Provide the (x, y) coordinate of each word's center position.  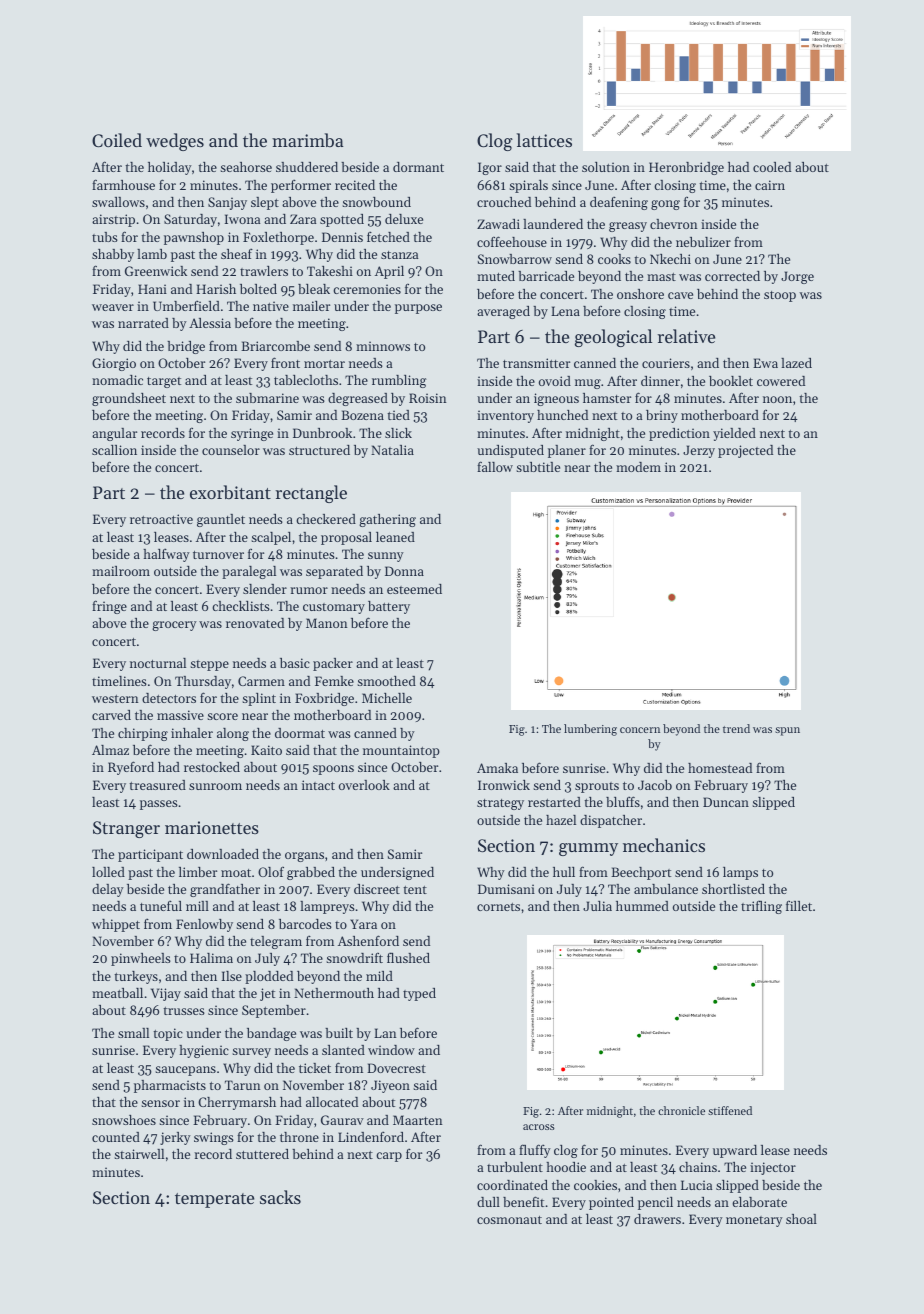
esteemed (414, 589)
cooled (772, 167)
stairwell (139, 1154)
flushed (408, 957)
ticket (315, 1068)
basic (295, 663)
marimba (307, 140)
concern (640, 730)
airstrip (113, 220)
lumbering (590, 730)
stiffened (730, 1110)
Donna (404, 571)
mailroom (121, 571)
